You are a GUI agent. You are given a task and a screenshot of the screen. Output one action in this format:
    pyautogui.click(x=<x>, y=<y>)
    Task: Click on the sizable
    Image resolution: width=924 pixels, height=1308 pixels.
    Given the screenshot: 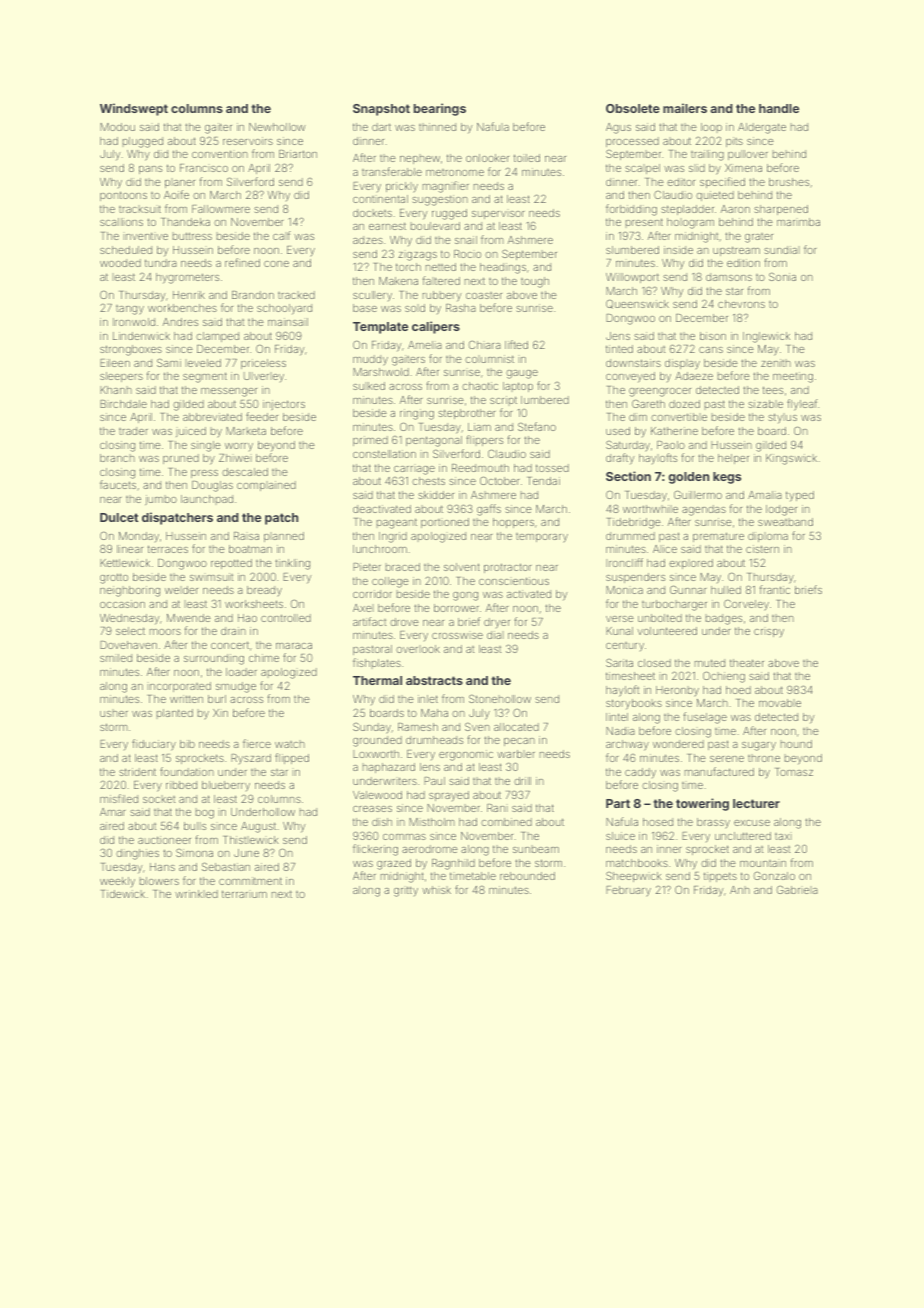 What is the action you would take?
    pyautogui.click(x=765, y=404)
